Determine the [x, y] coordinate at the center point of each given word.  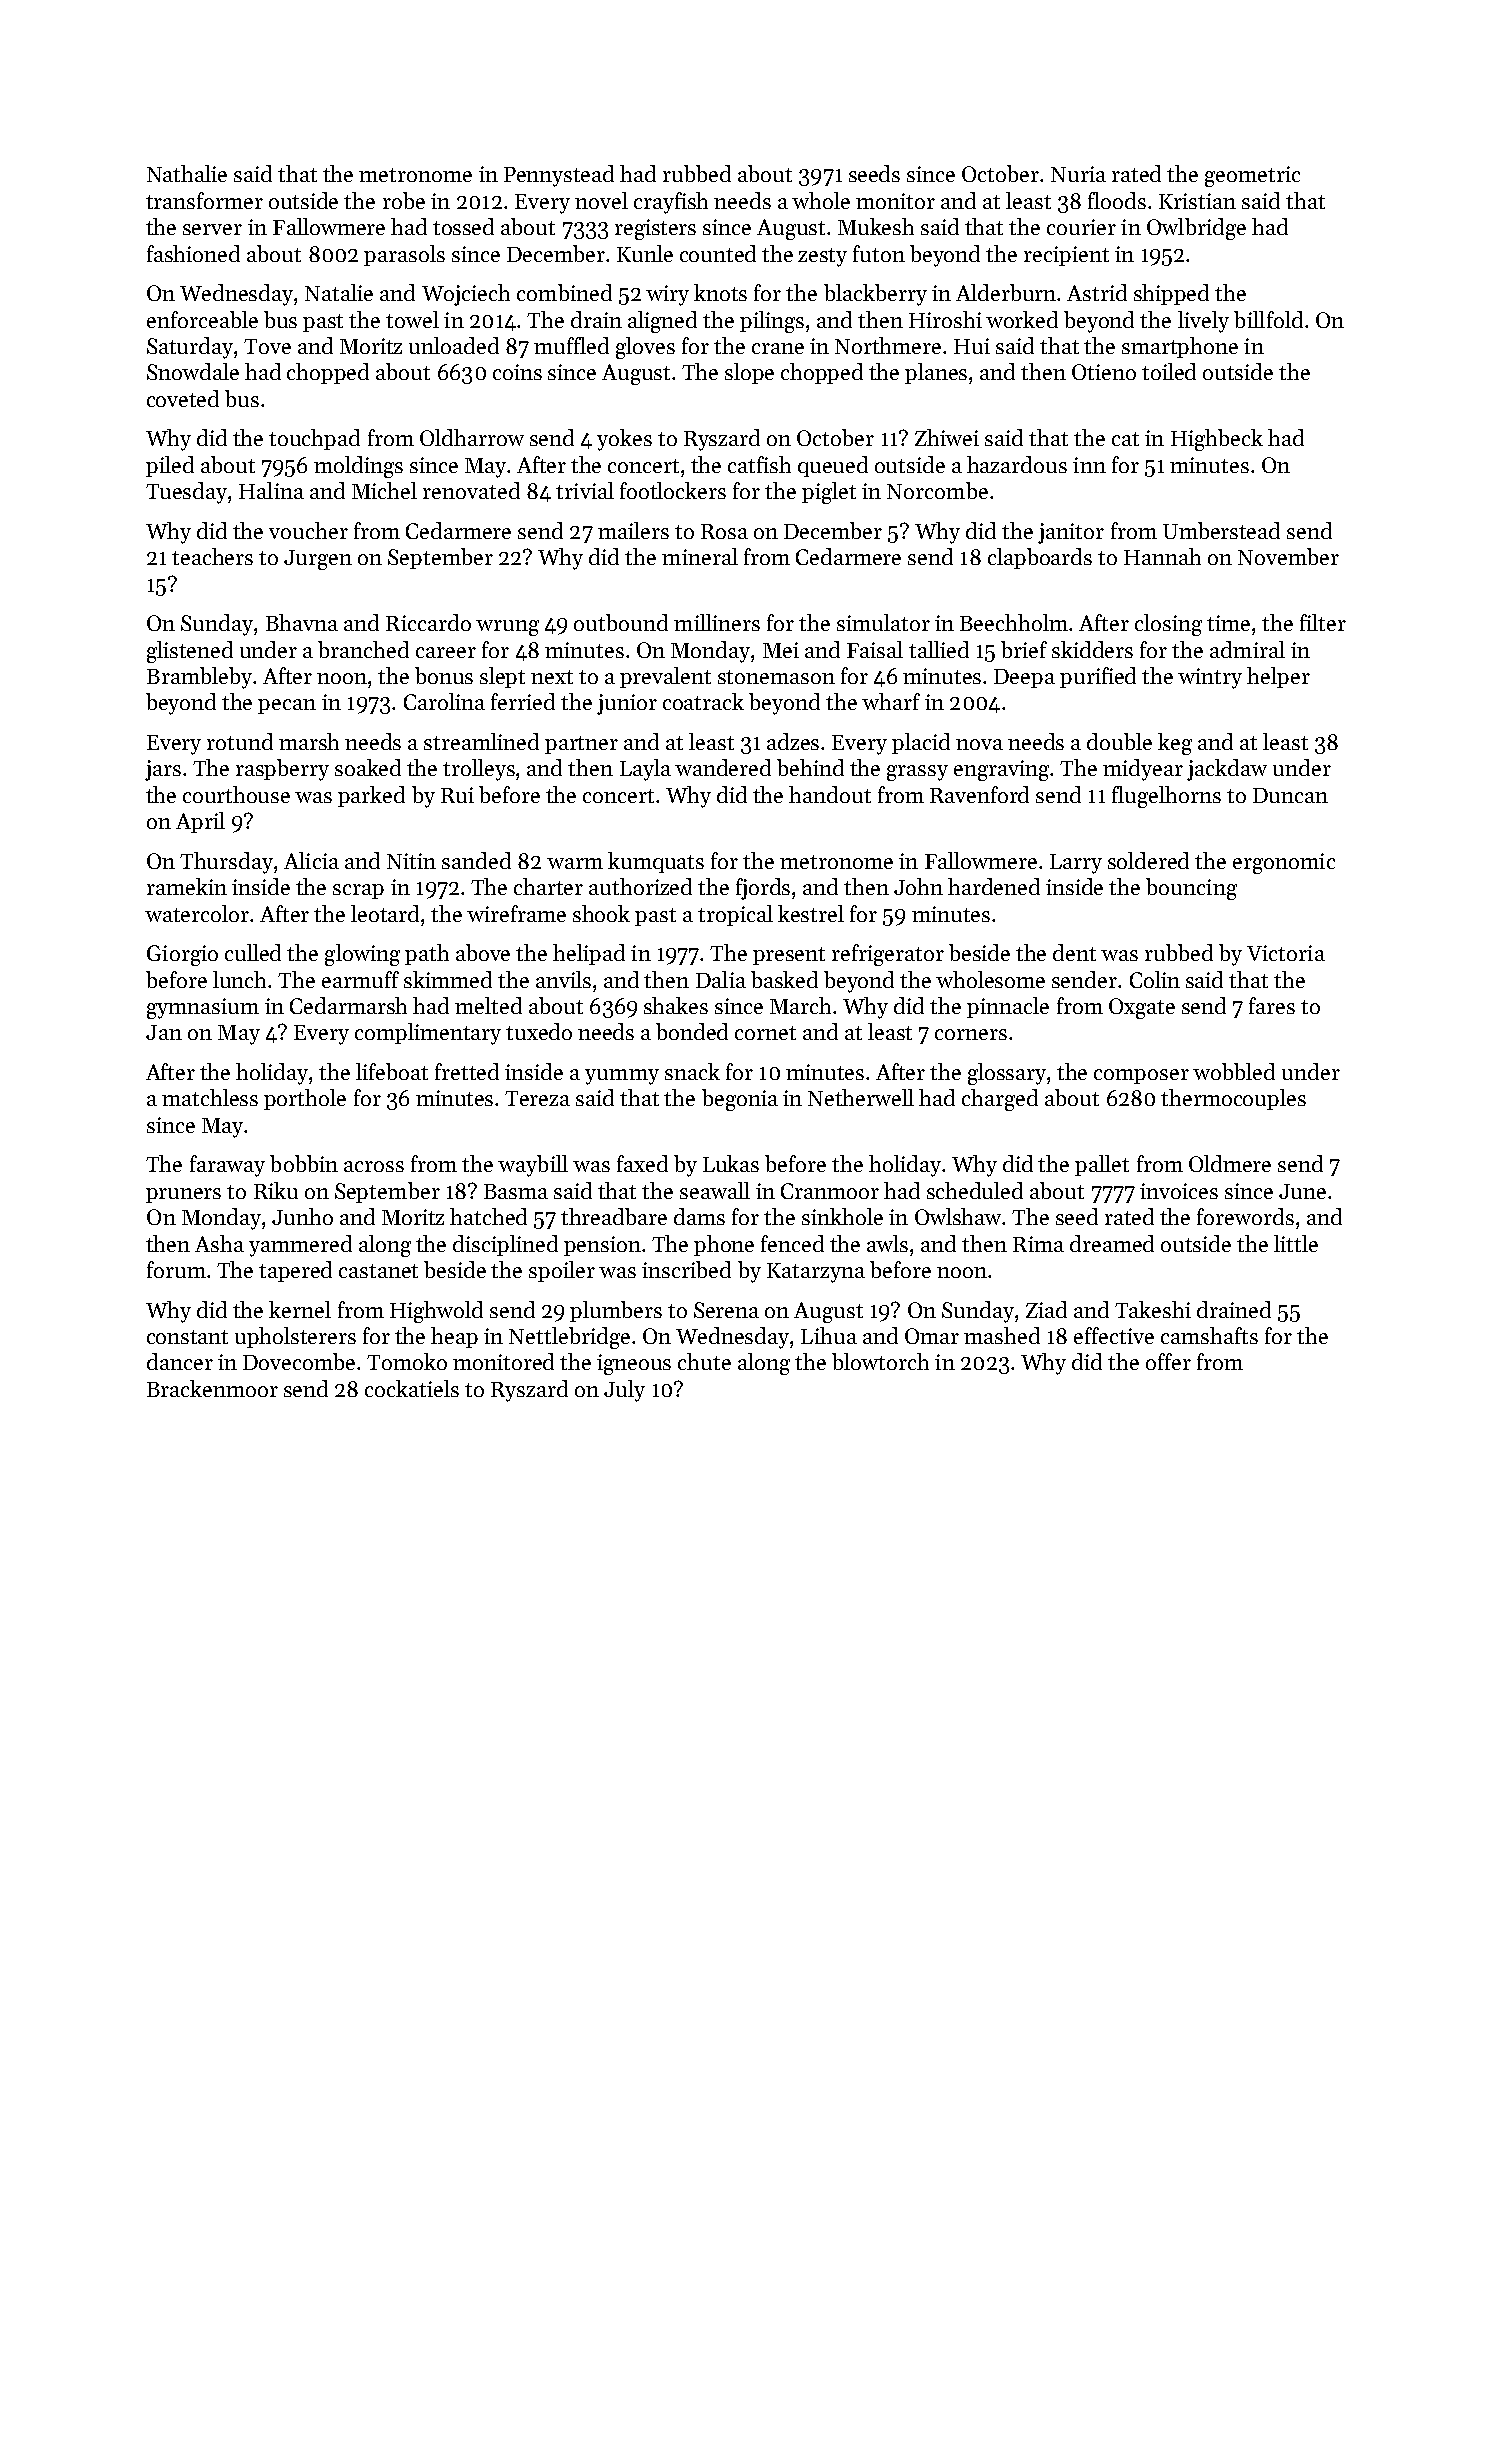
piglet [829, 493]
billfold [1268, 319]
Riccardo [428, 622]
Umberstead [1221, 530]
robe [404, 200]
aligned [662, 322]
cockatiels [412, 1388]
